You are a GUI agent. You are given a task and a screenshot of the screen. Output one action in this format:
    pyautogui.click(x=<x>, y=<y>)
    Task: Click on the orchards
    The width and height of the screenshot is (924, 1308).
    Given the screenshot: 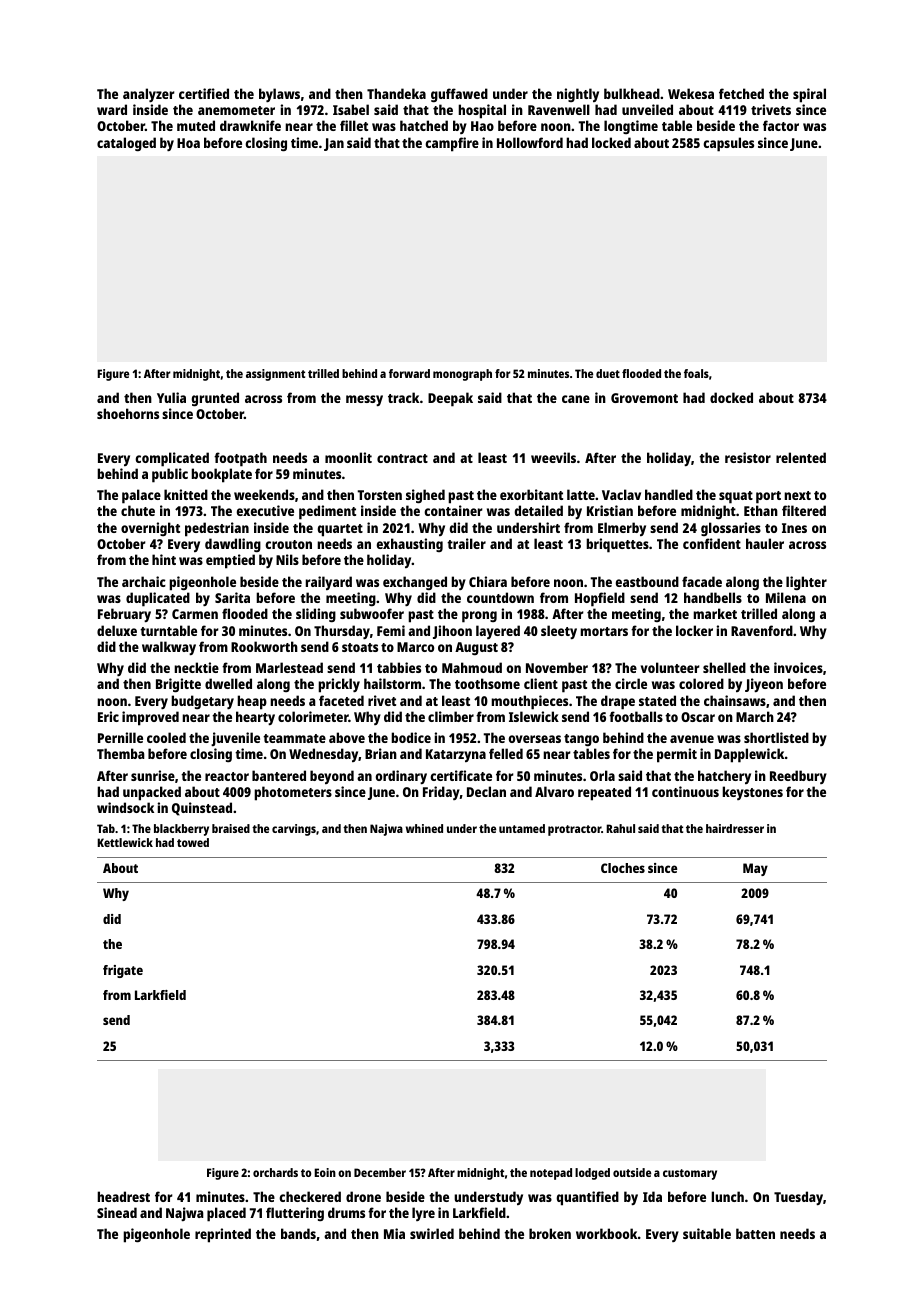 What is the action you would take?
    pyautogui.click(x=275, y=1172)
